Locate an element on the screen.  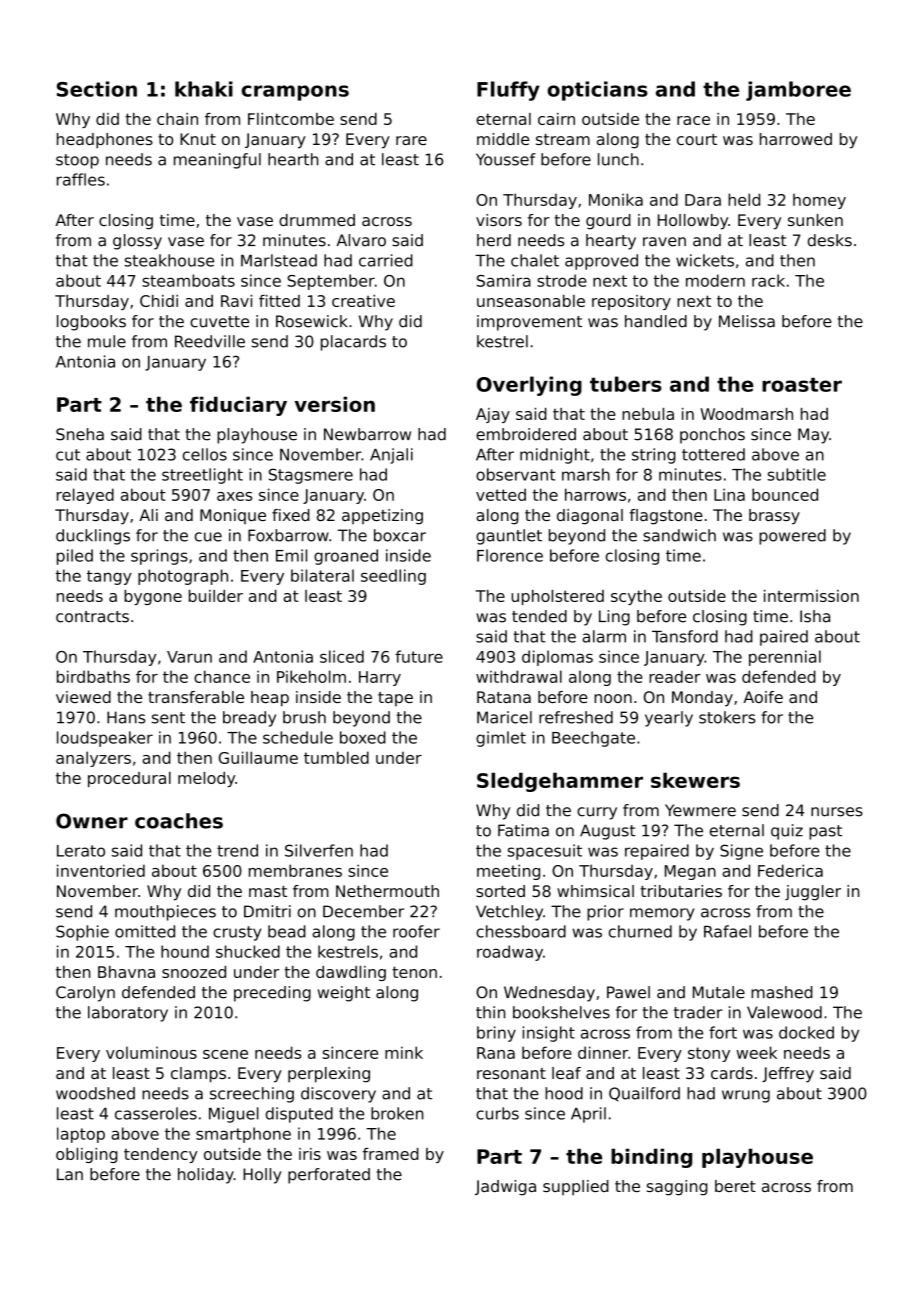
Owner is located at coordinates (92, 821).
